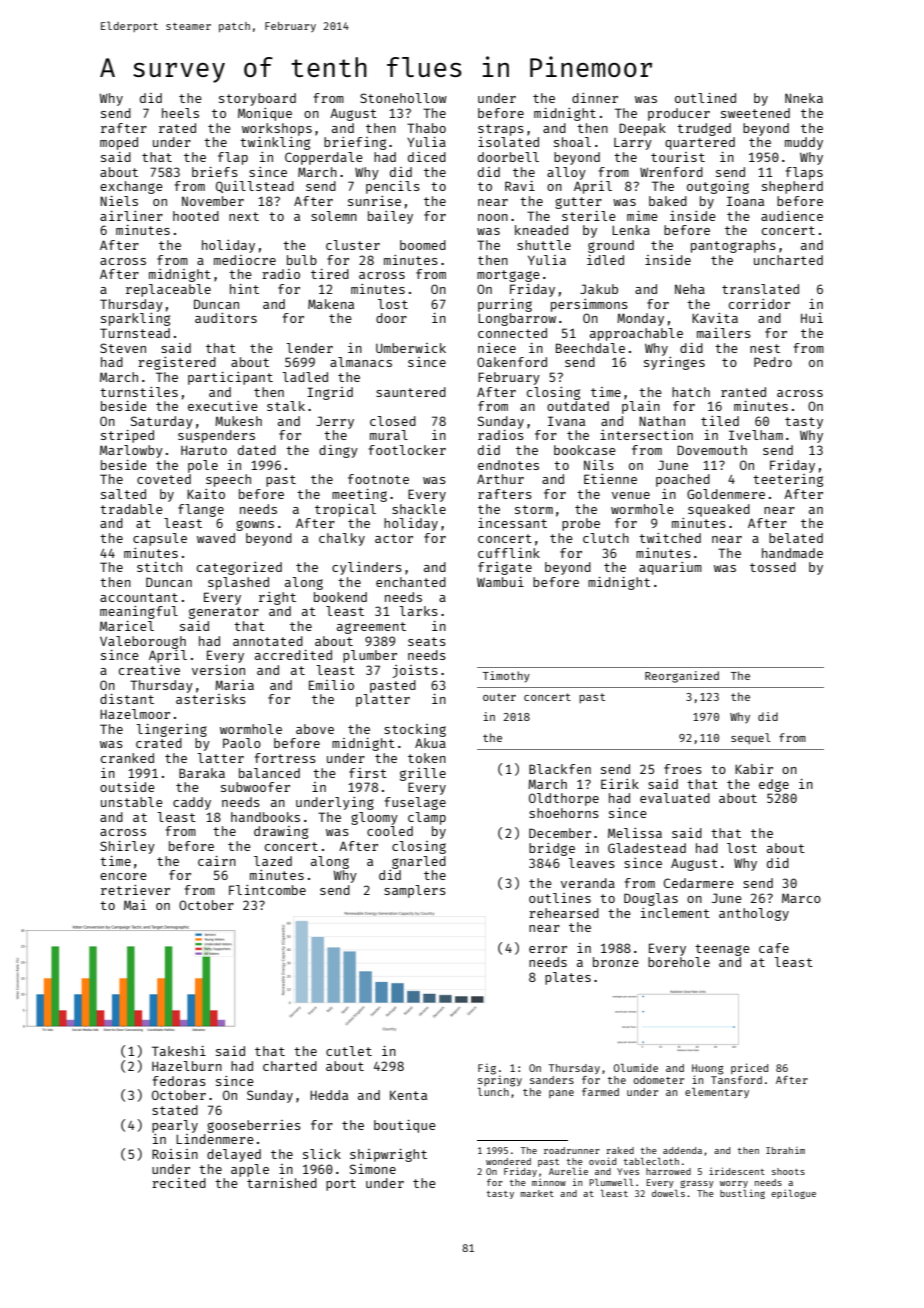 Image resolution: width=924 pixels, height=1308 pixels. Describe the element at coordinates (119, 143) in the screenshot. I see `moped` at that location.
